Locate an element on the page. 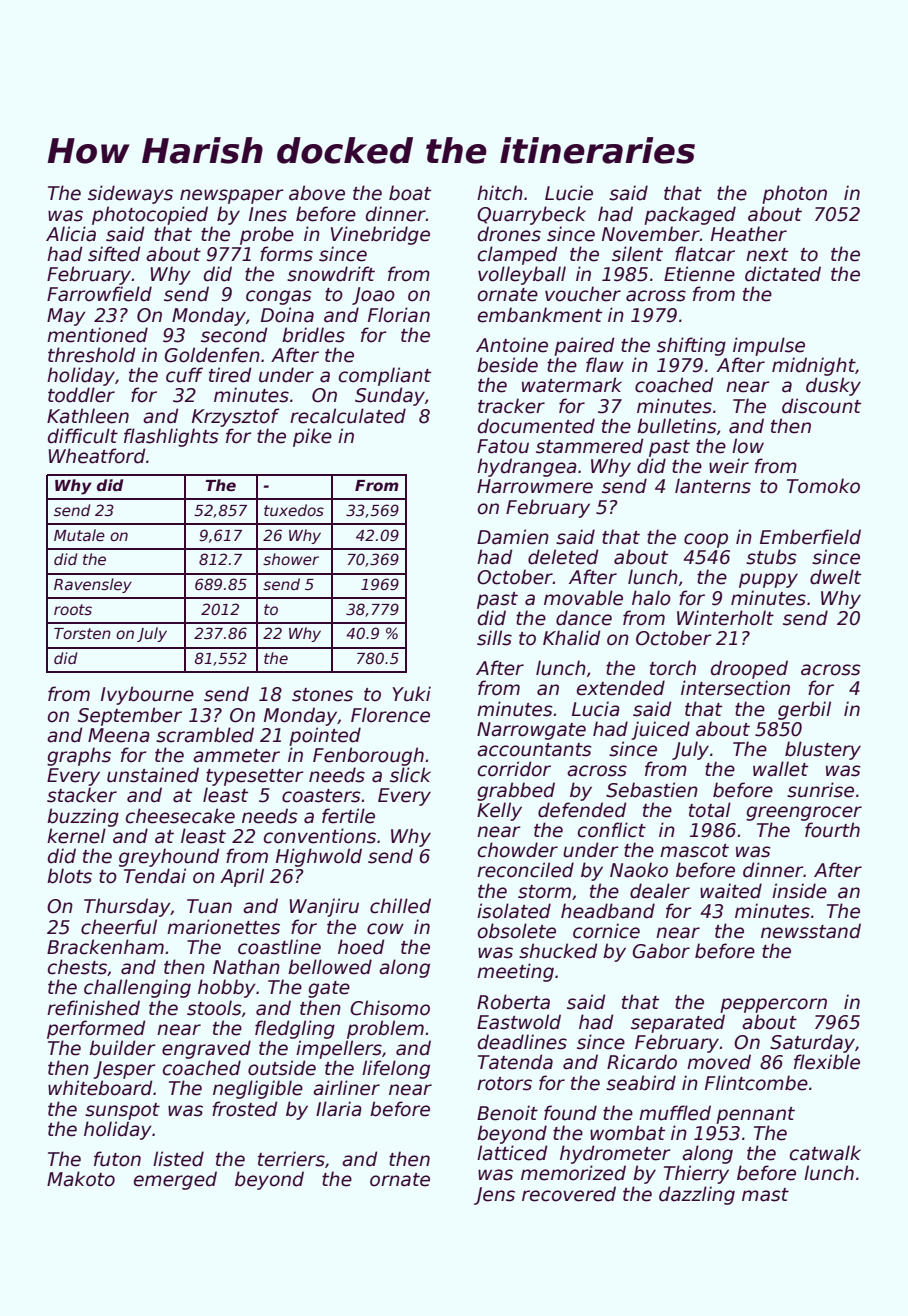  documented is located at coordinates (536, 426).
